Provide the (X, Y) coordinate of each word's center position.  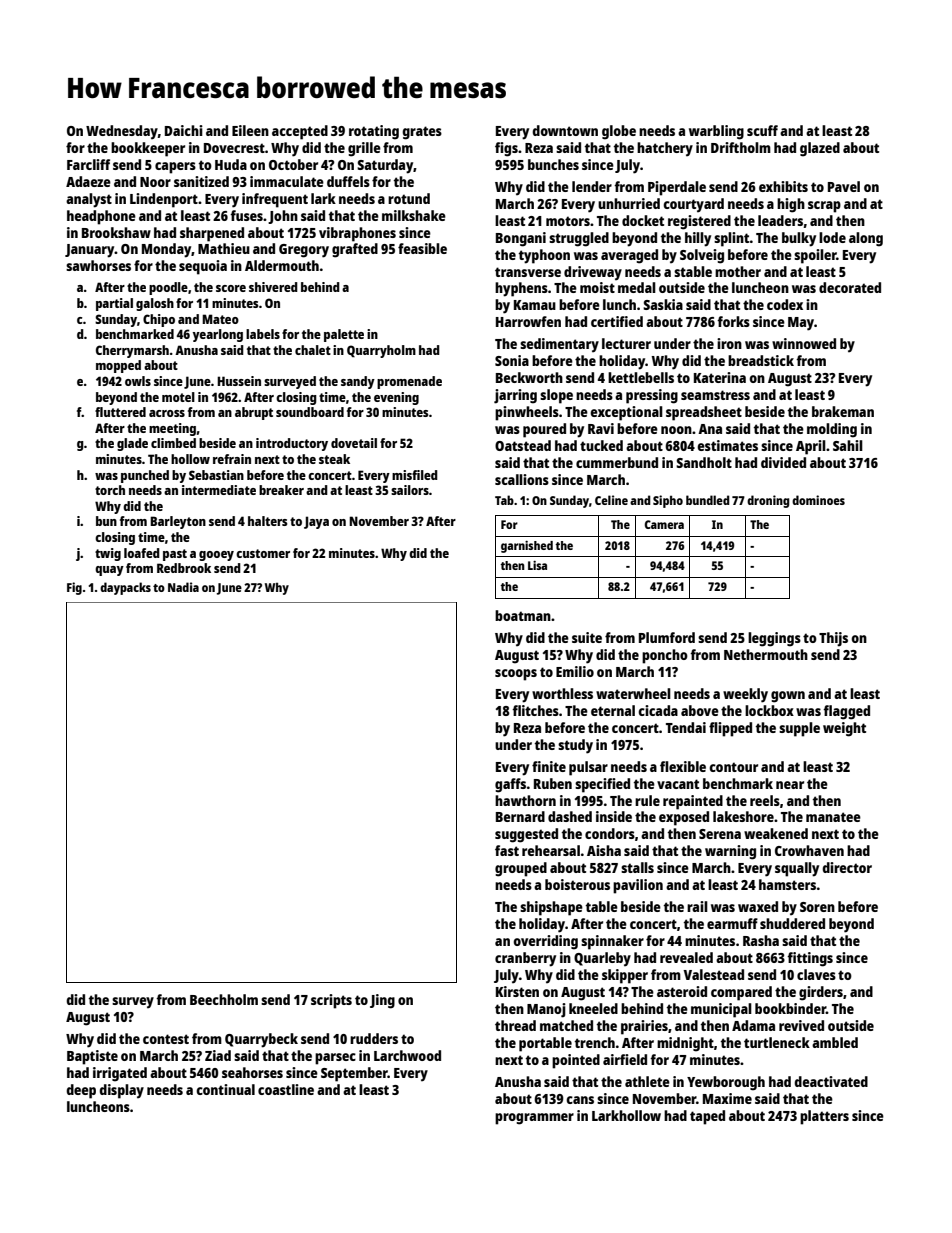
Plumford (667, 637)
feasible (422, 248)
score (231, 288)
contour (733, 767)
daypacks (125, 588)
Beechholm (224, 999)
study (575, 746)
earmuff (732, 923)
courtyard (693, 205)
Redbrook (184, 568)
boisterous (577, 884)
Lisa (537, 565)
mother (738, 271)
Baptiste (92, 1057)
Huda (231, 164)
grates (422, 133)
